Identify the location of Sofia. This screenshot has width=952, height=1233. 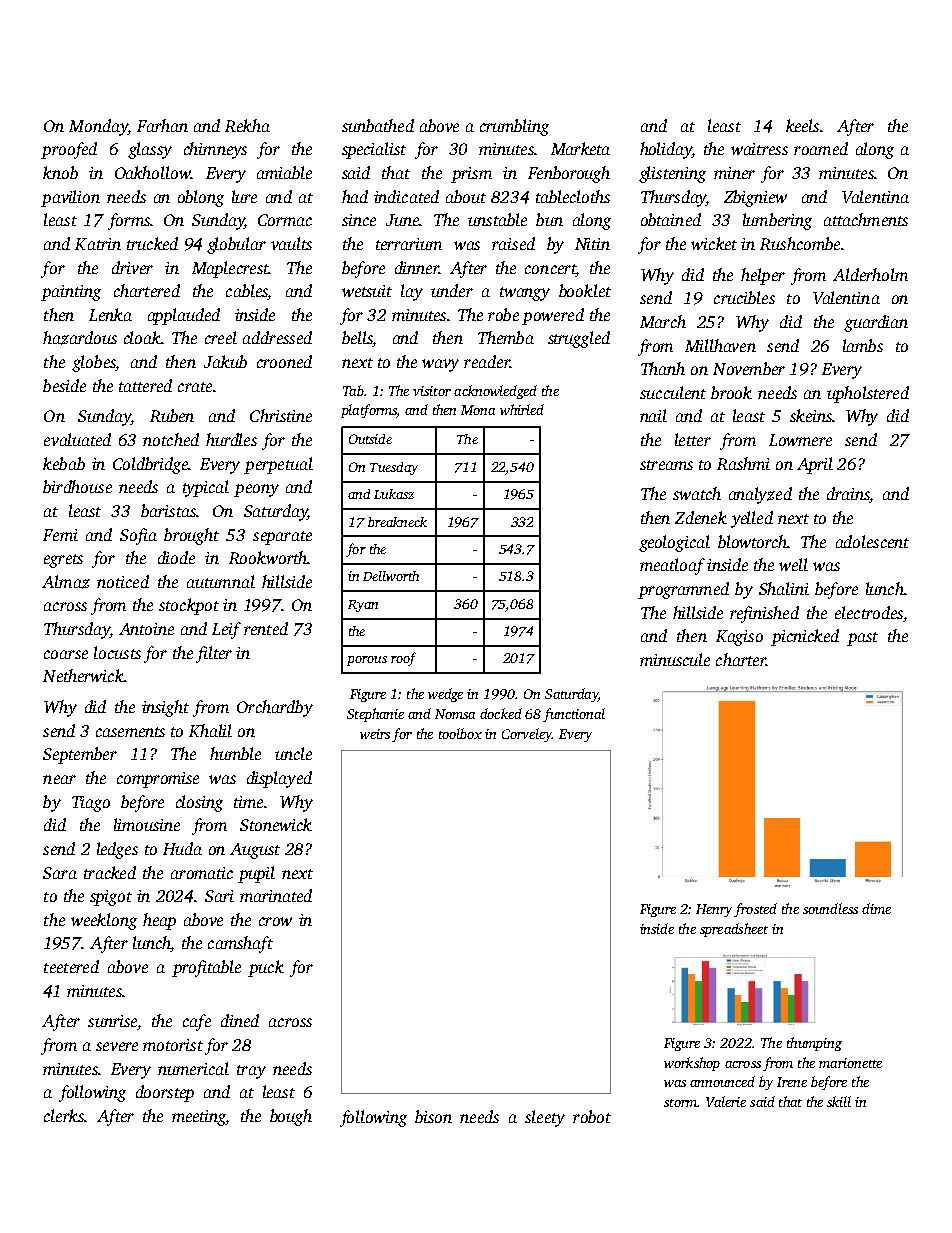
(138, 536).
